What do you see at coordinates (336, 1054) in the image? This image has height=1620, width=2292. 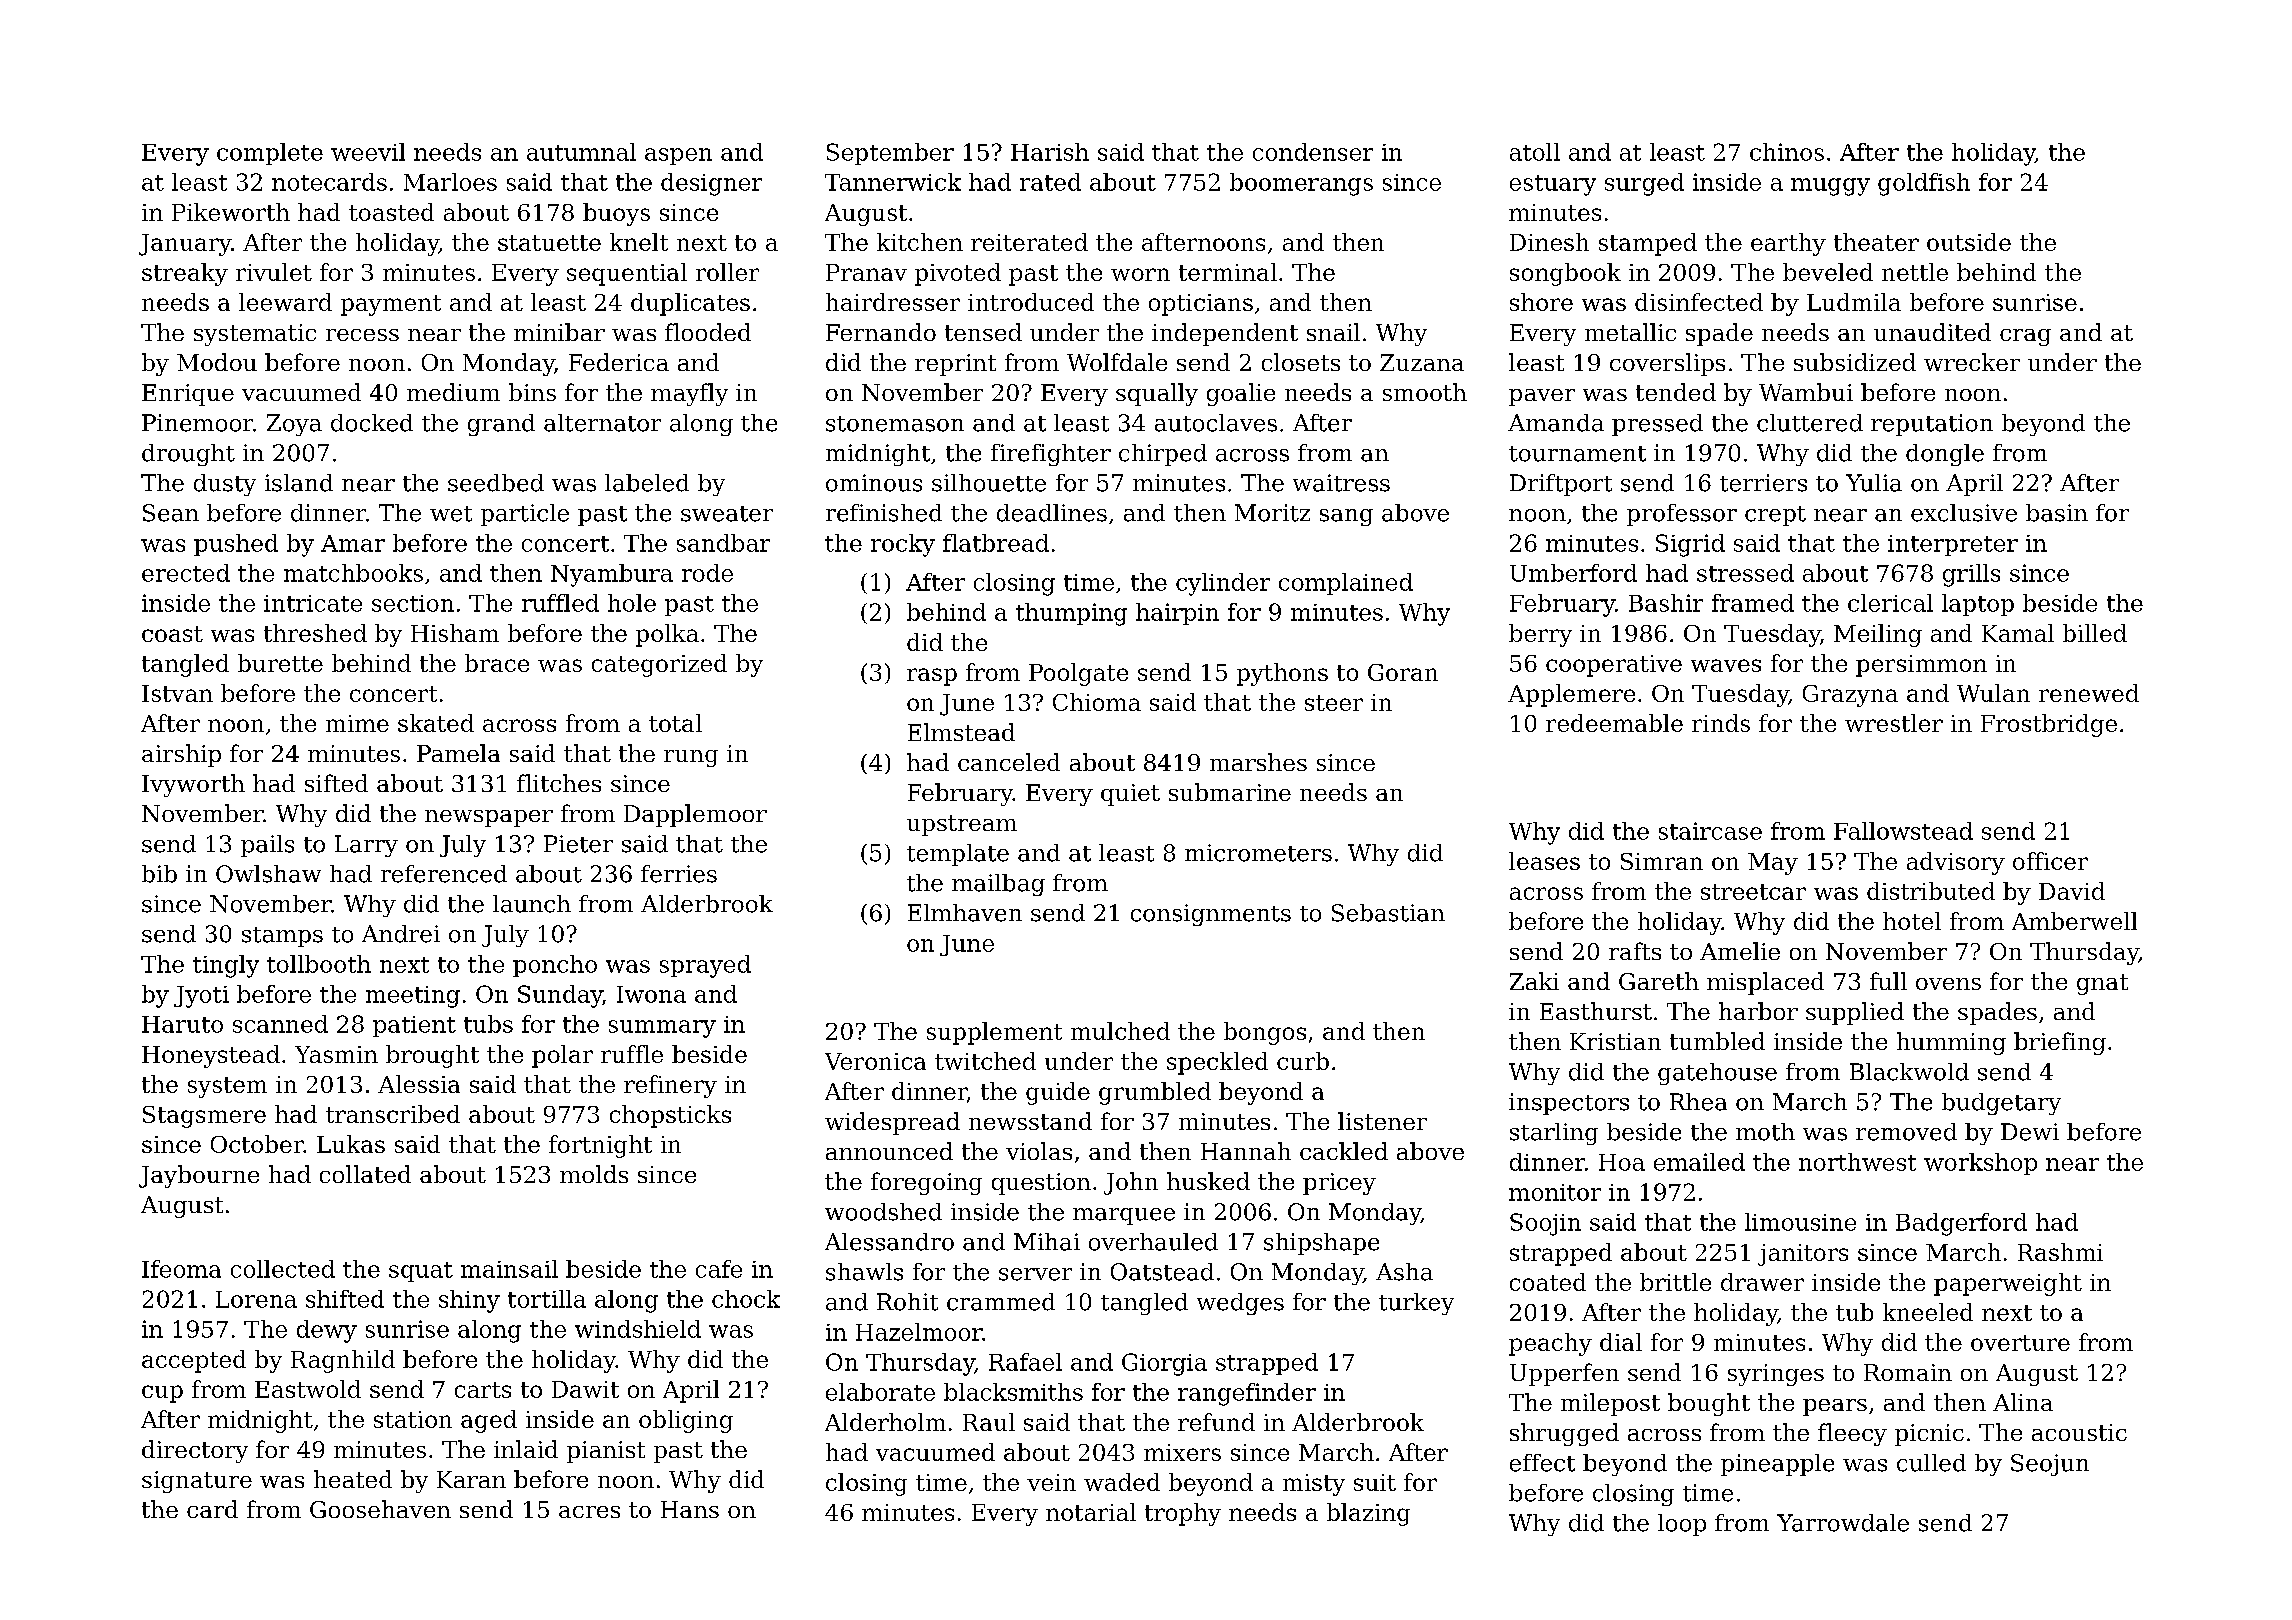 I see `Yasmin` at bounding box center [336, 1054].
